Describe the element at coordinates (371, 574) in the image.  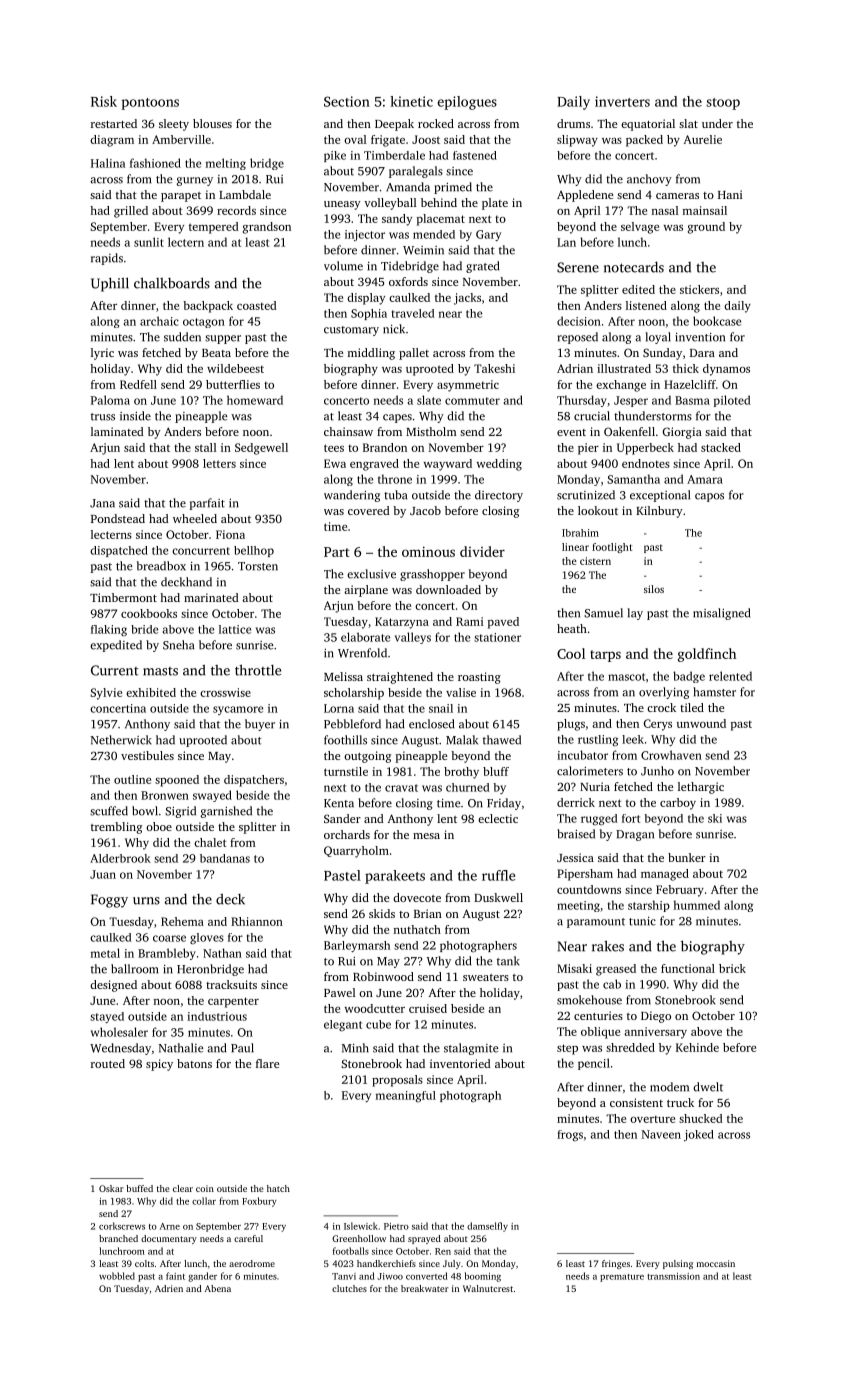
I see `exclusive` at that location.
